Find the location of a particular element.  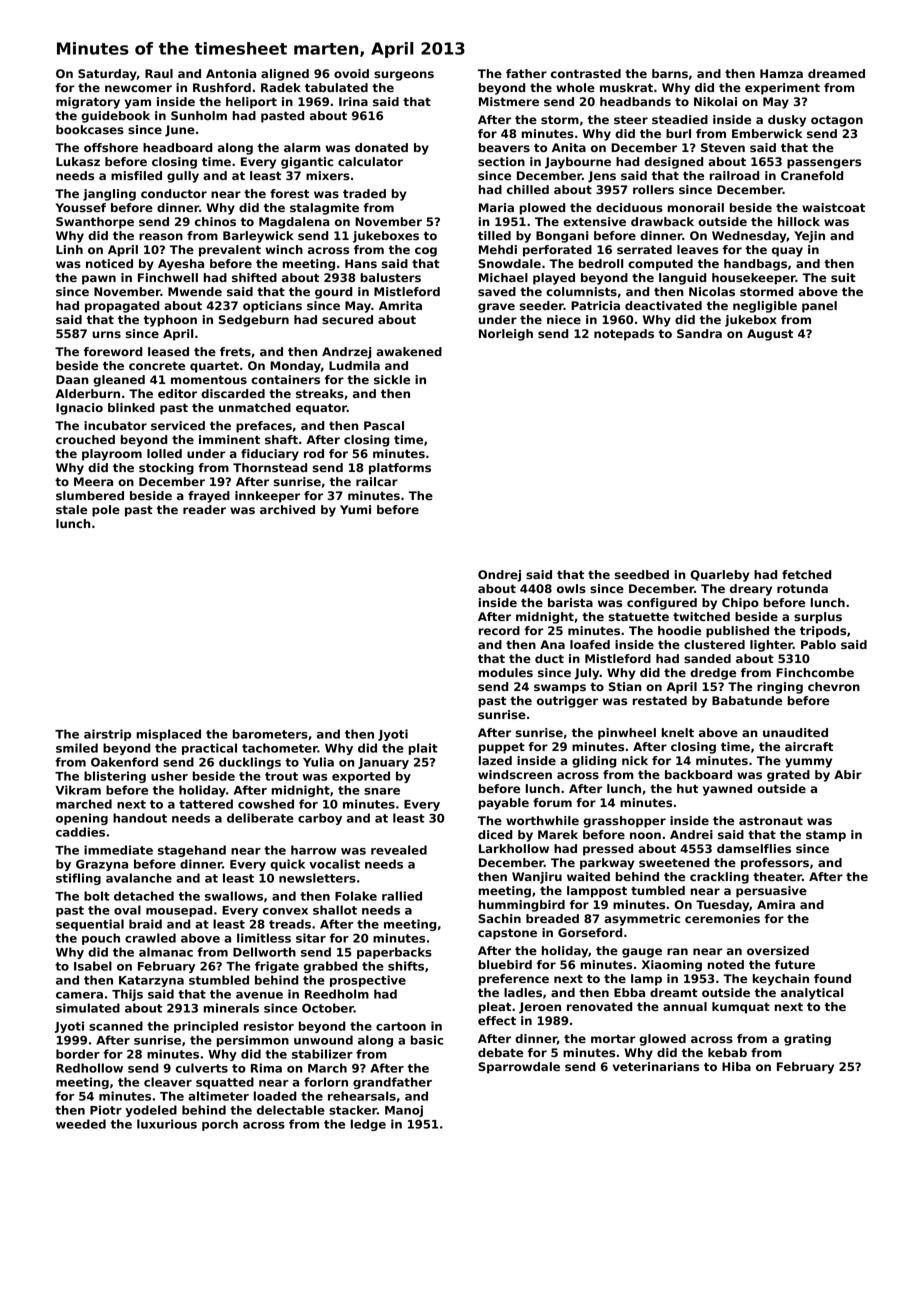

stocking is located at coordinates (166, 469).
